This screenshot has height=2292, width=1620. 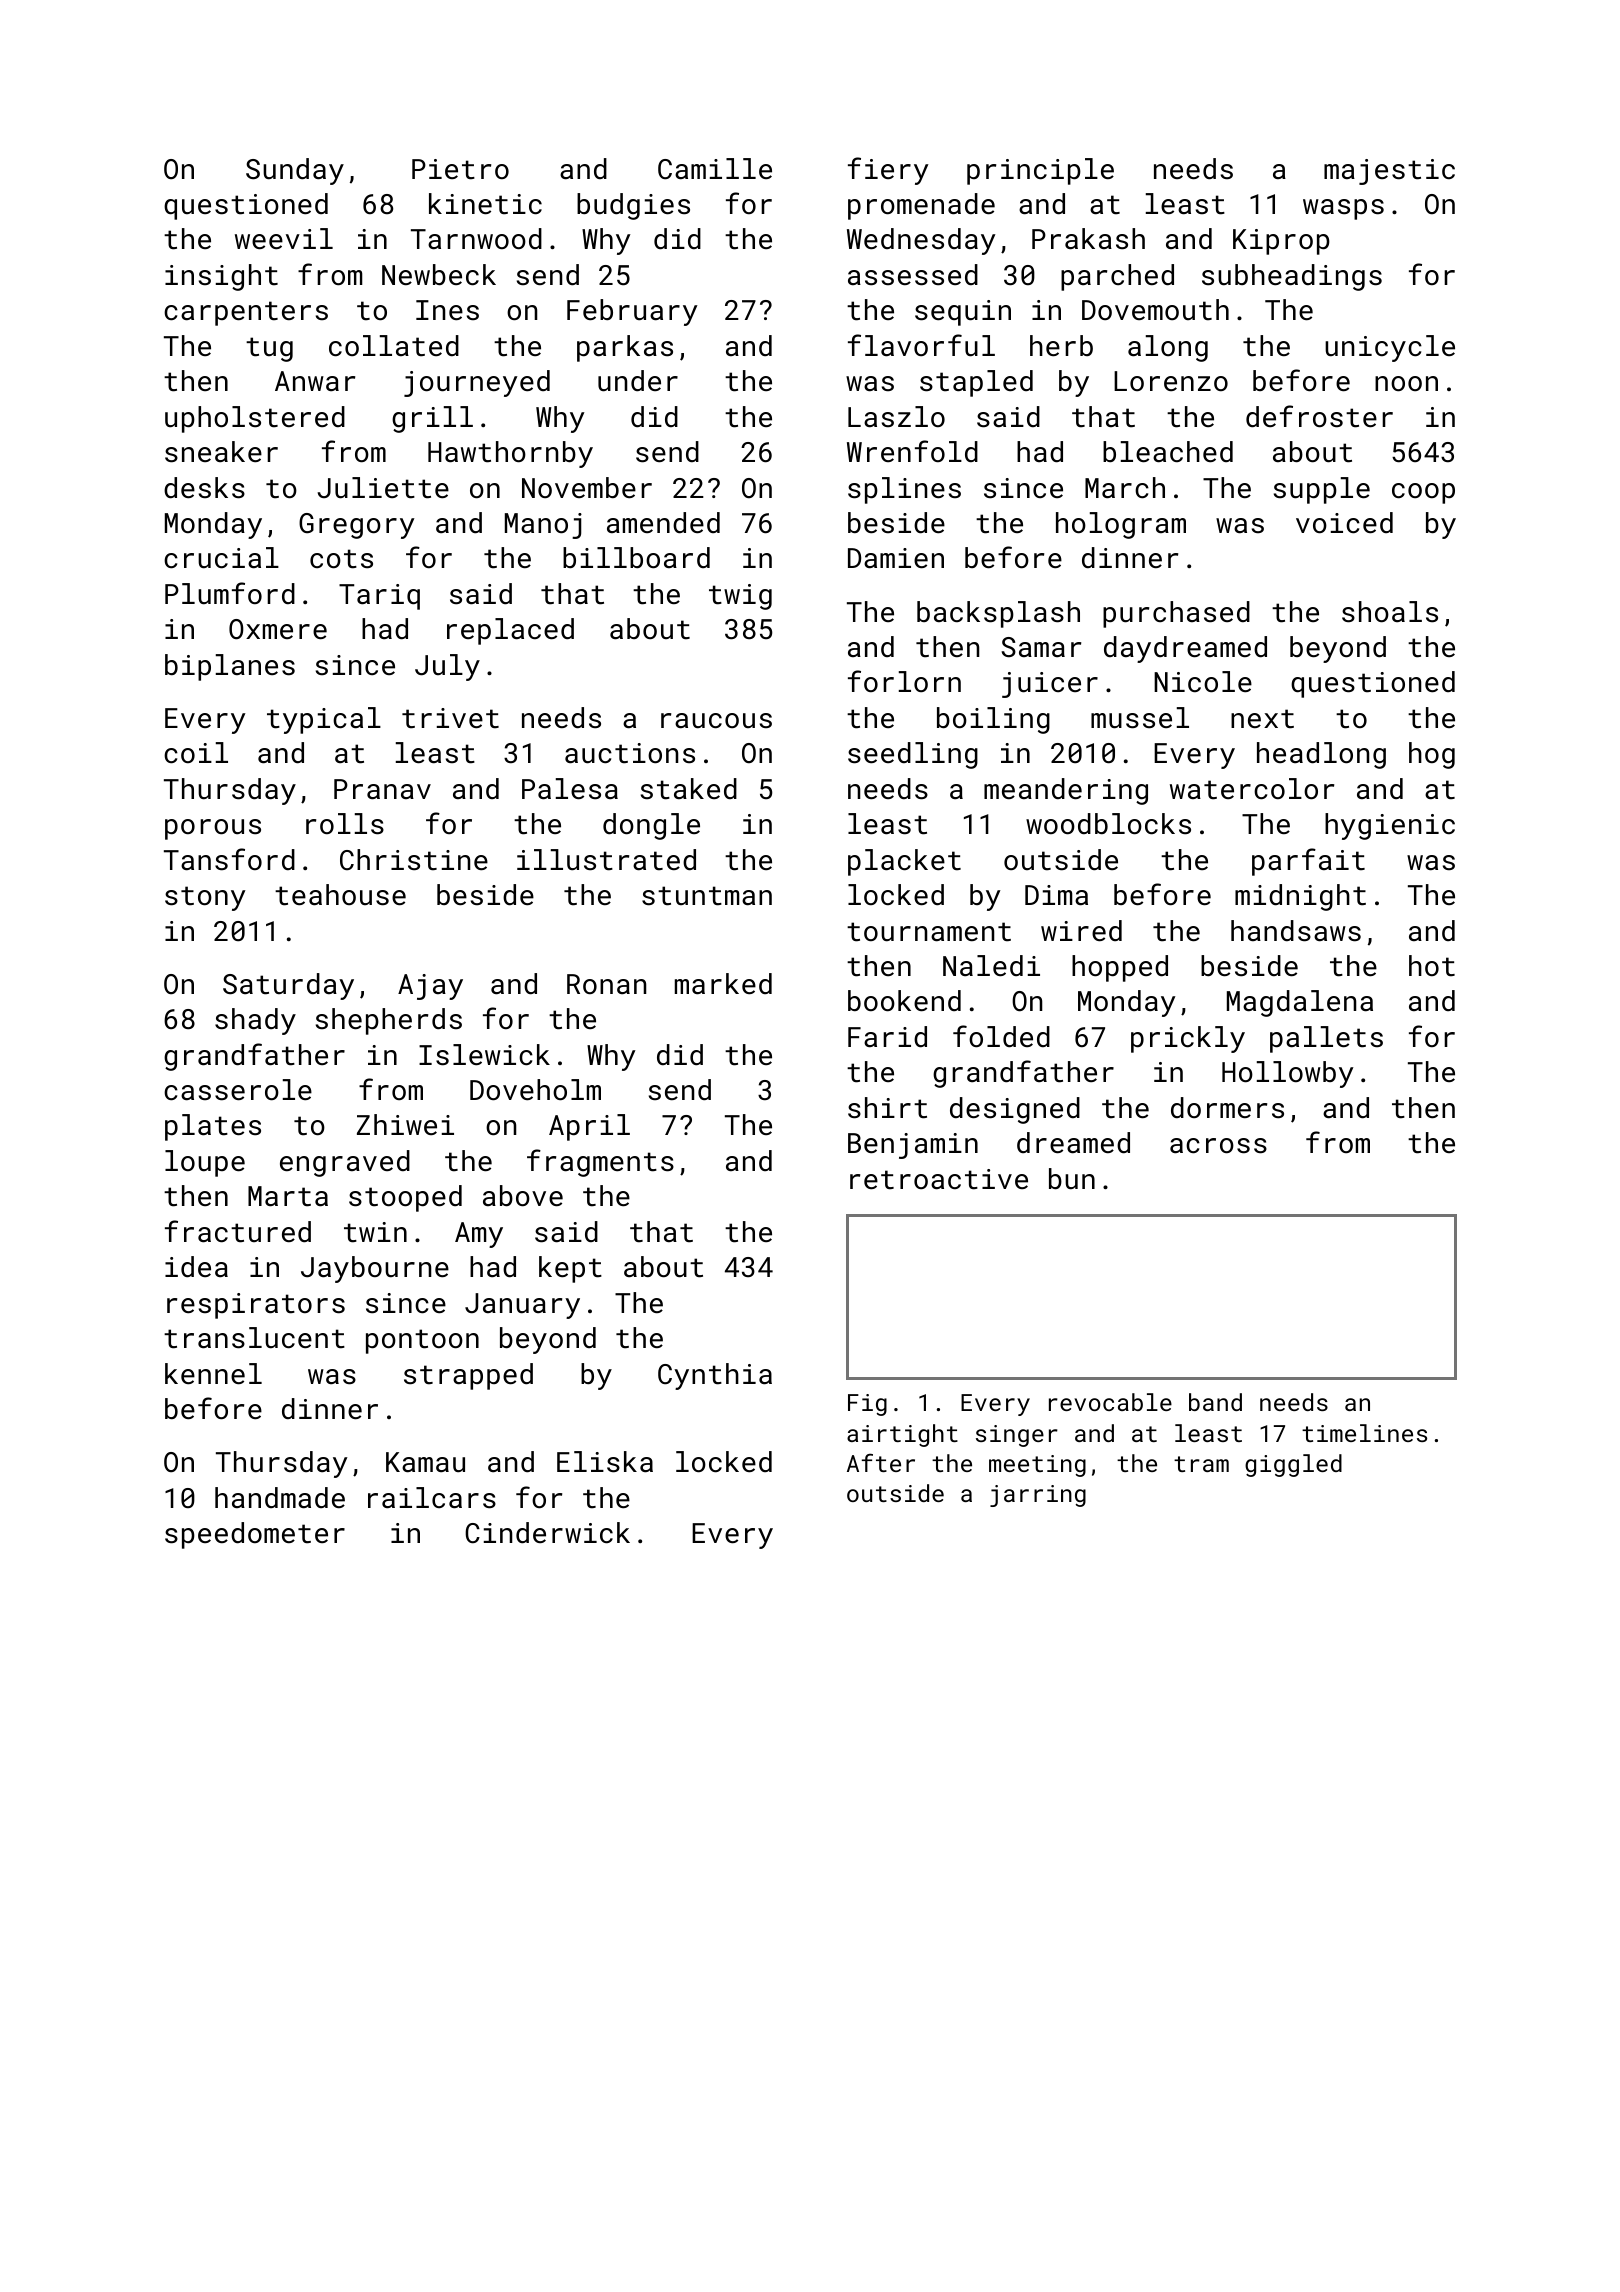 What do you see at coordinates (547, 1533) in the screenshot?
I see `Cinderwick` at bounding box center [547, 1533].
